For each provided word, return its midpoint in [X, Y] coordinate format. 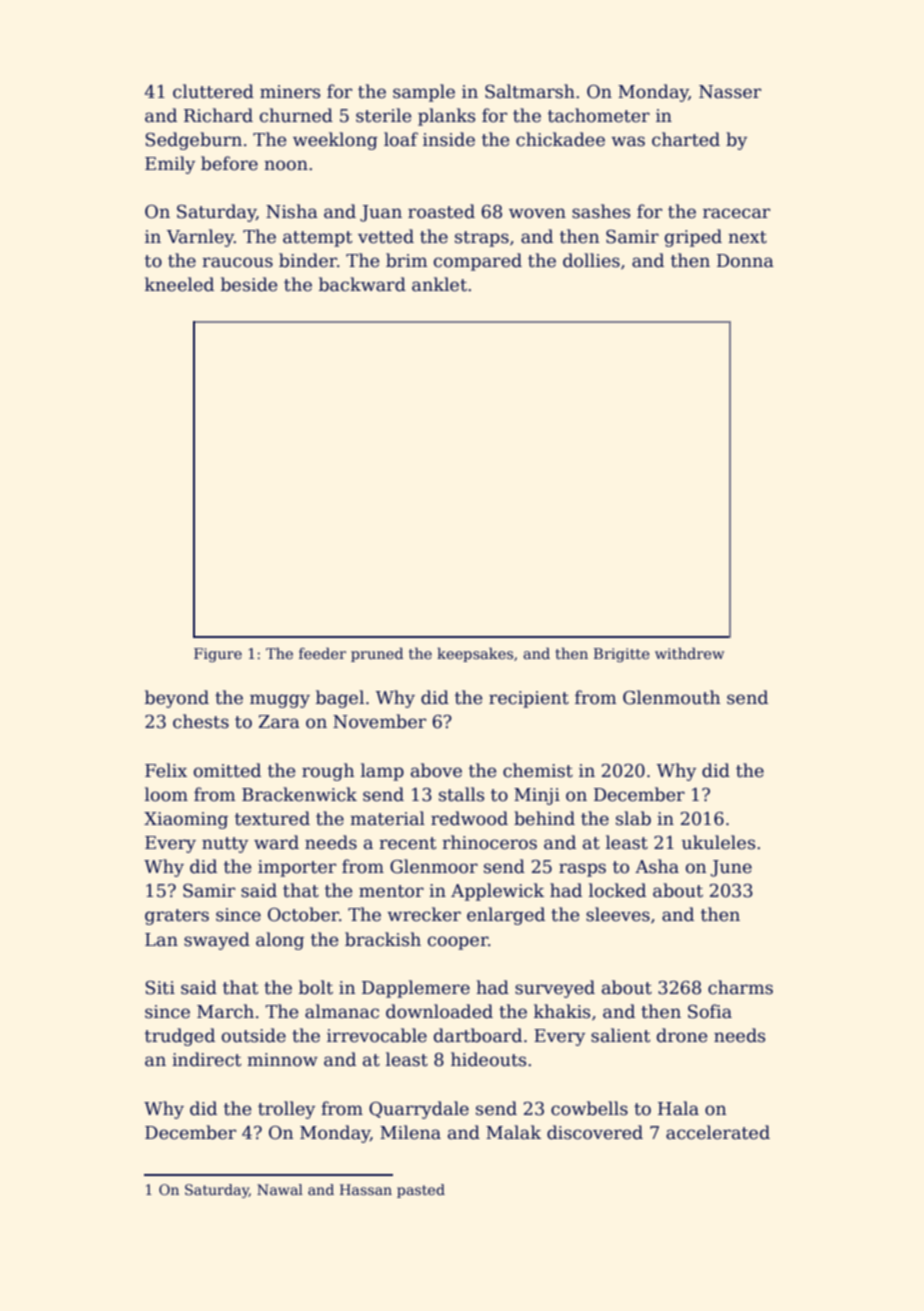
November [379, 721]
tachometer [599, 115]
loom [166, 794]
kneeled [179, 284]
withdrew [689, 653]
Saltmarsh [530, 91]
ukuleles [718, 842]
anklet [439, 284]
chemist [538, 770]
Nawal [280, 1189]
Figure [218, 655]
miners [290, 92]
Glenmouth [671, 697]
